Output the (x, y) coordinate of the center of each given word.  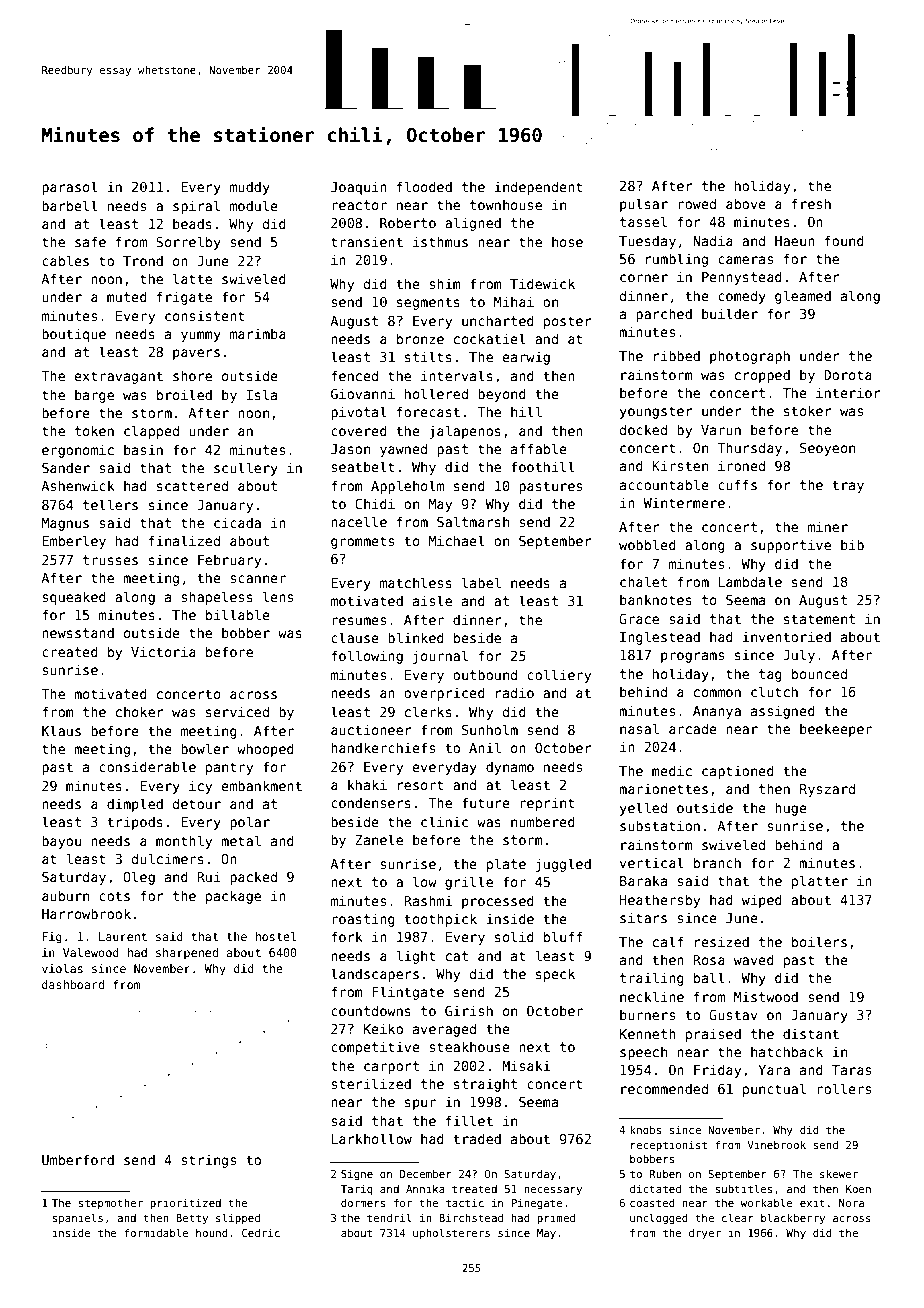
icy (200, 787)
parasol (70, 188)
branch (717, 862)
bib (852, 544)
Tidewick (542, 283)
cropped (762, 376)
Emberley (74, 542)
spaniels (77, 1218)
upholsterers (451, 1233)
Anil (485, 747)
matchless (416, 582)
